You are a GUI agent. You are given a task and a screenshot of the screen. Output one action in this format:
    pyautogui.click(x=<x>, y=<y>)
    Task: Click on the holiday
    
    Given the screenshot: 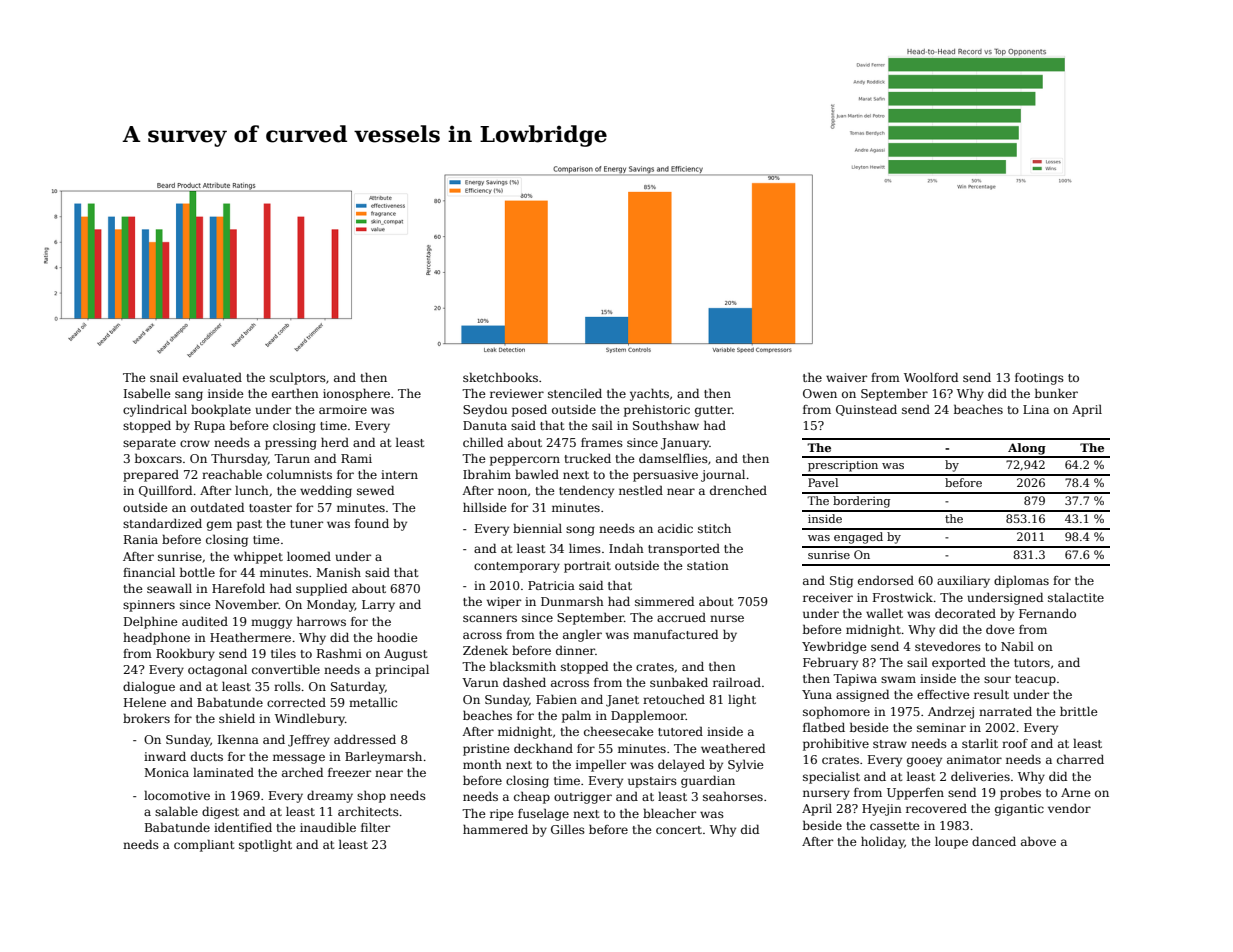 What is the action you would take?
    pyautogui.click(x=883, y=842)
